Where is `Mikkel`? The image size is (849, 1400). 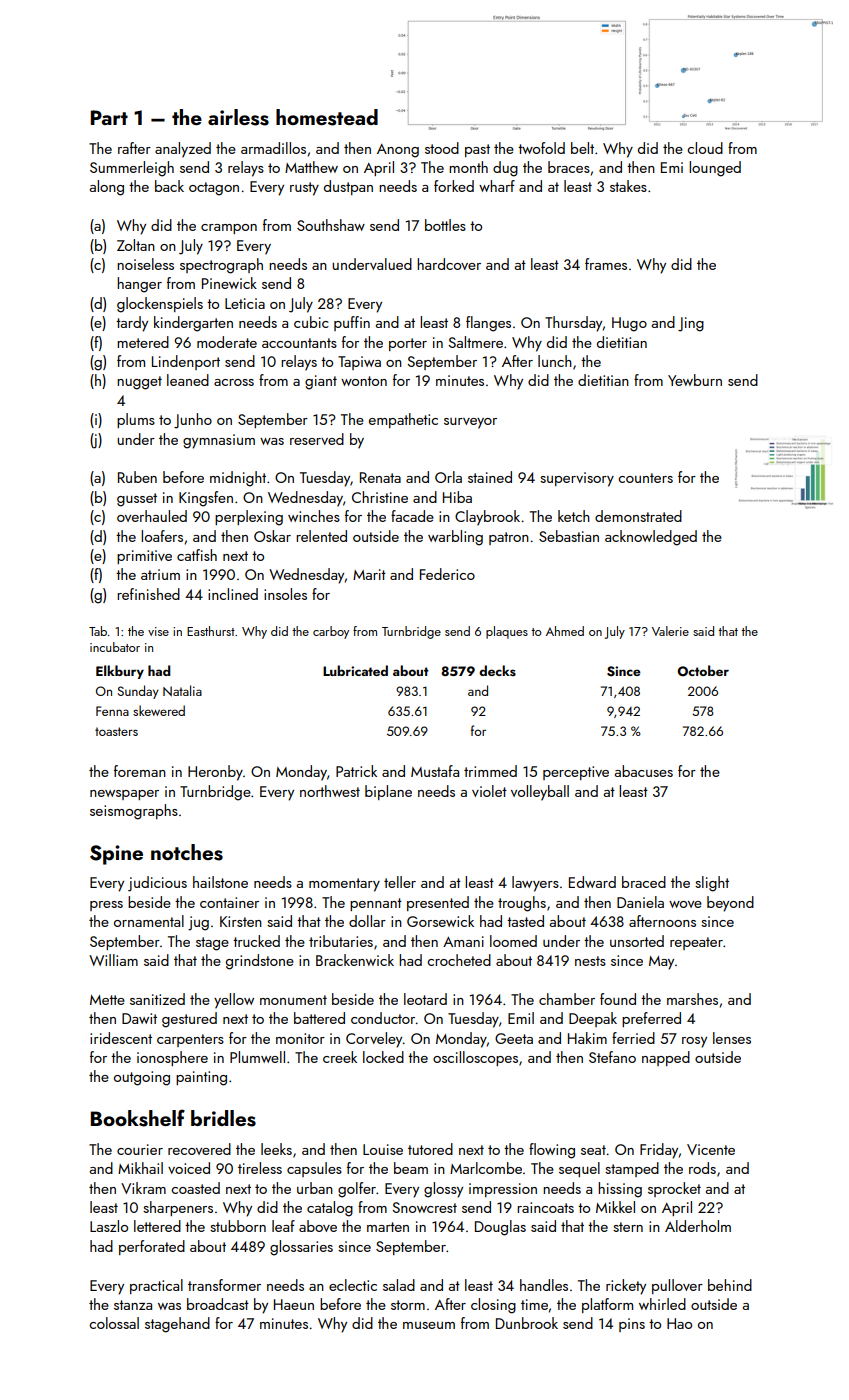 Mikkel is located at coordinates (615, 1207).
